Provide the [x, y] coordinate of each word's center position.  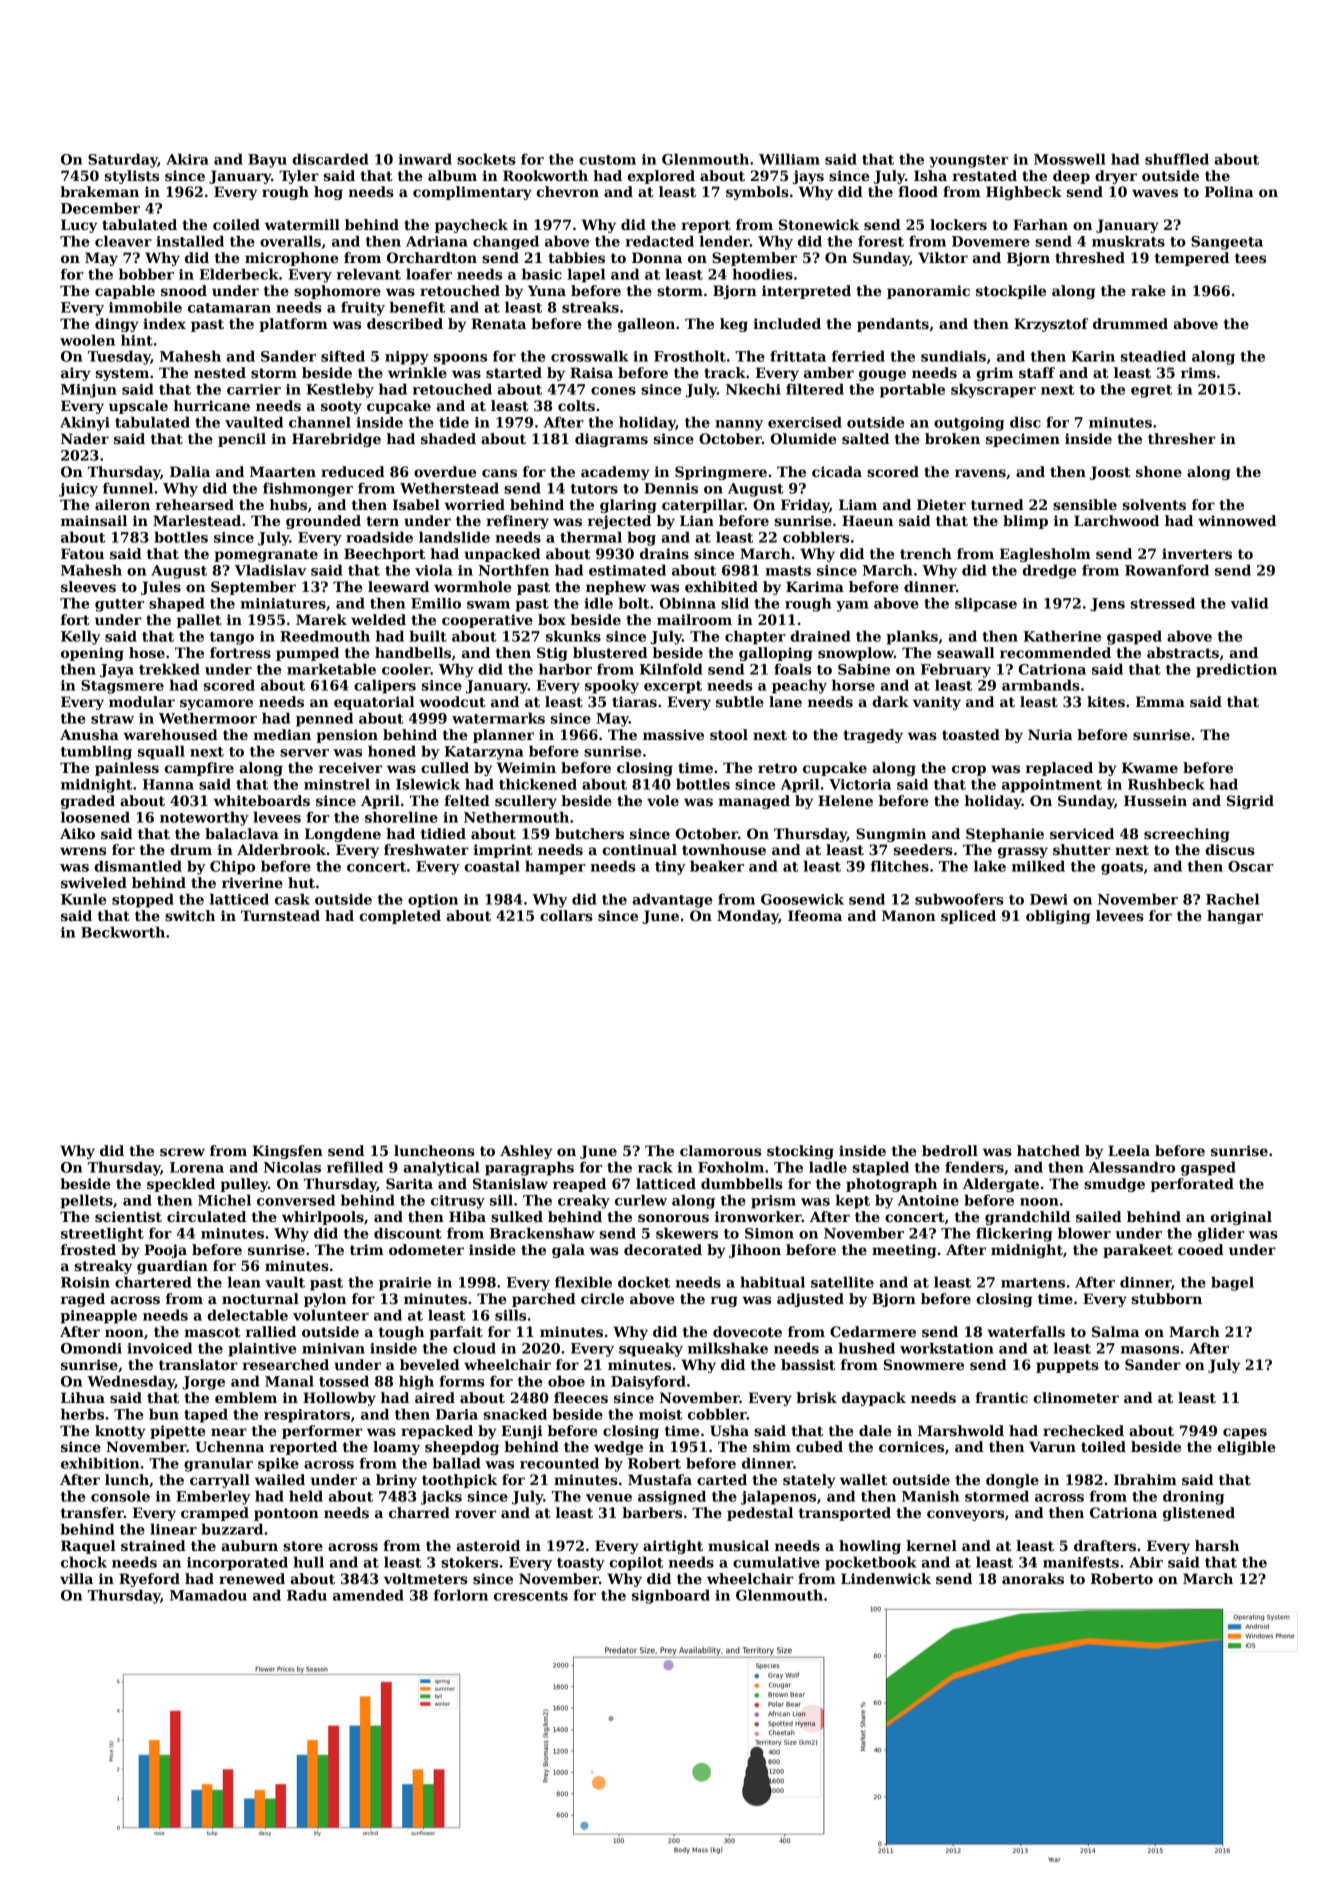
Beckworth [123, 932]
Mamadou [208, 1595]
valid [1249, 603]
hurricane [212, 405]
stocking [800, 1152]
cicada [837, 471]
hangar [1235, 917]
